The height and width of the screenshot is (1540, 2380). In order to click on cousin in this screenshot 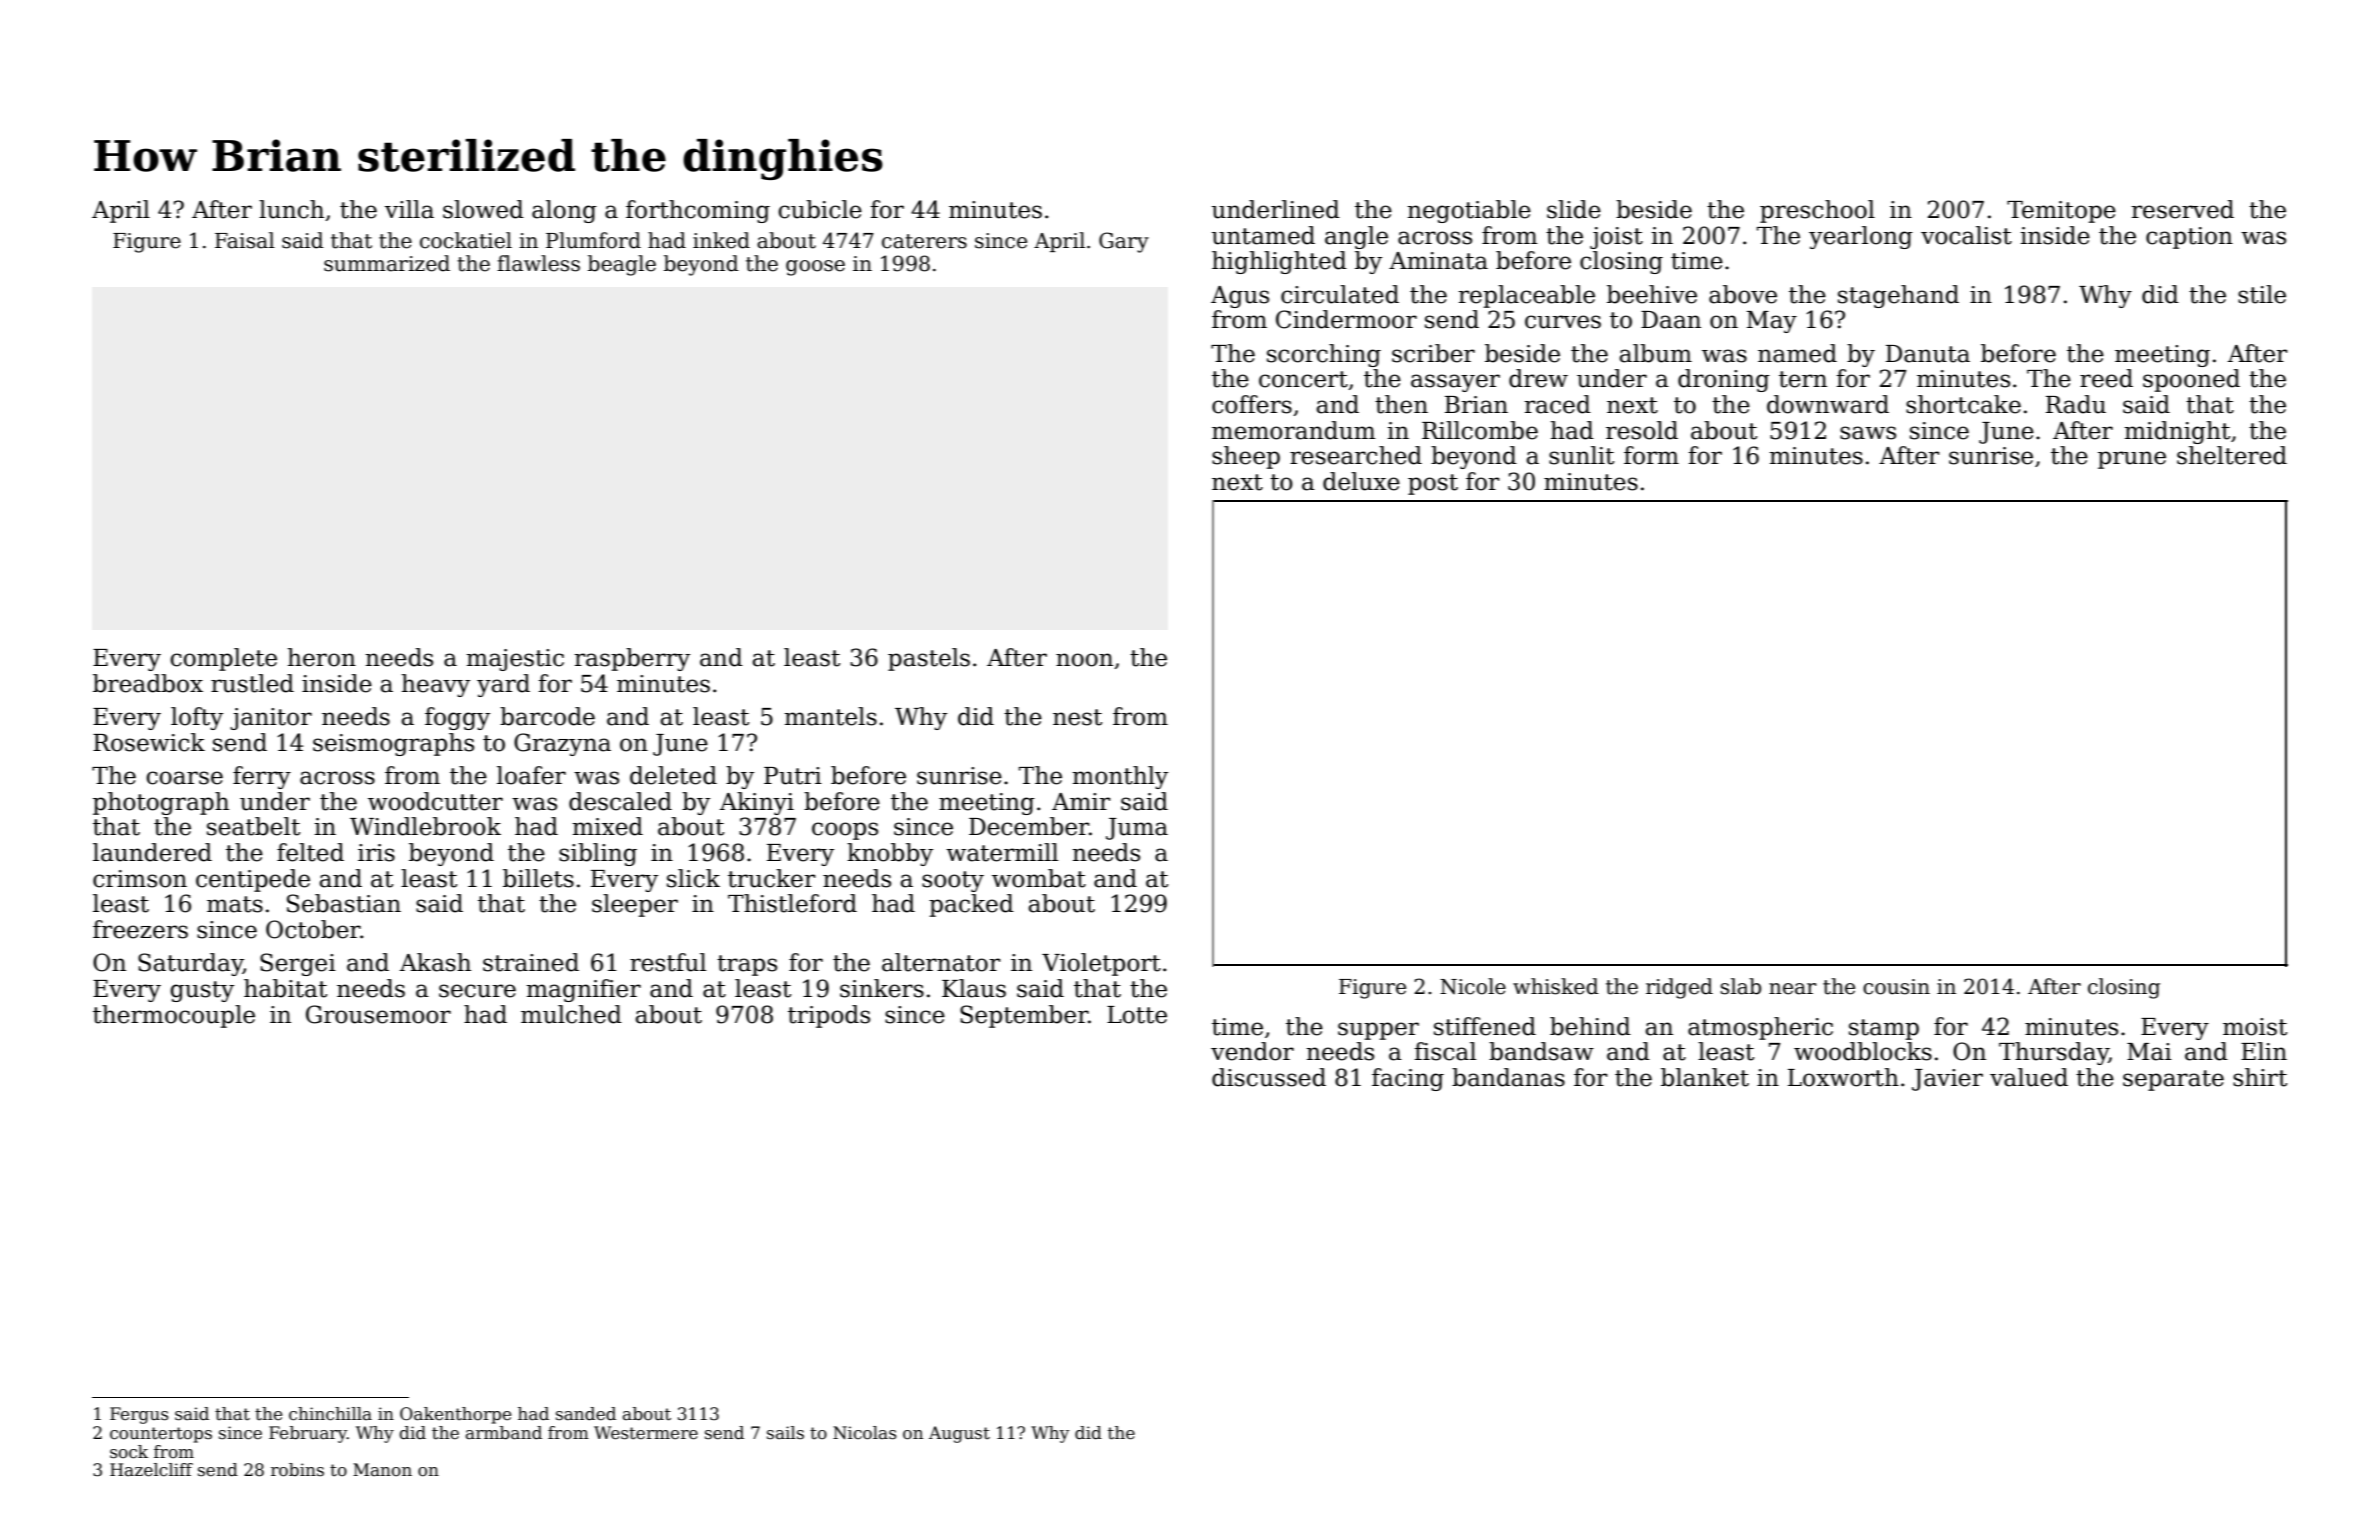, I will do `click(1896, 987)`.
